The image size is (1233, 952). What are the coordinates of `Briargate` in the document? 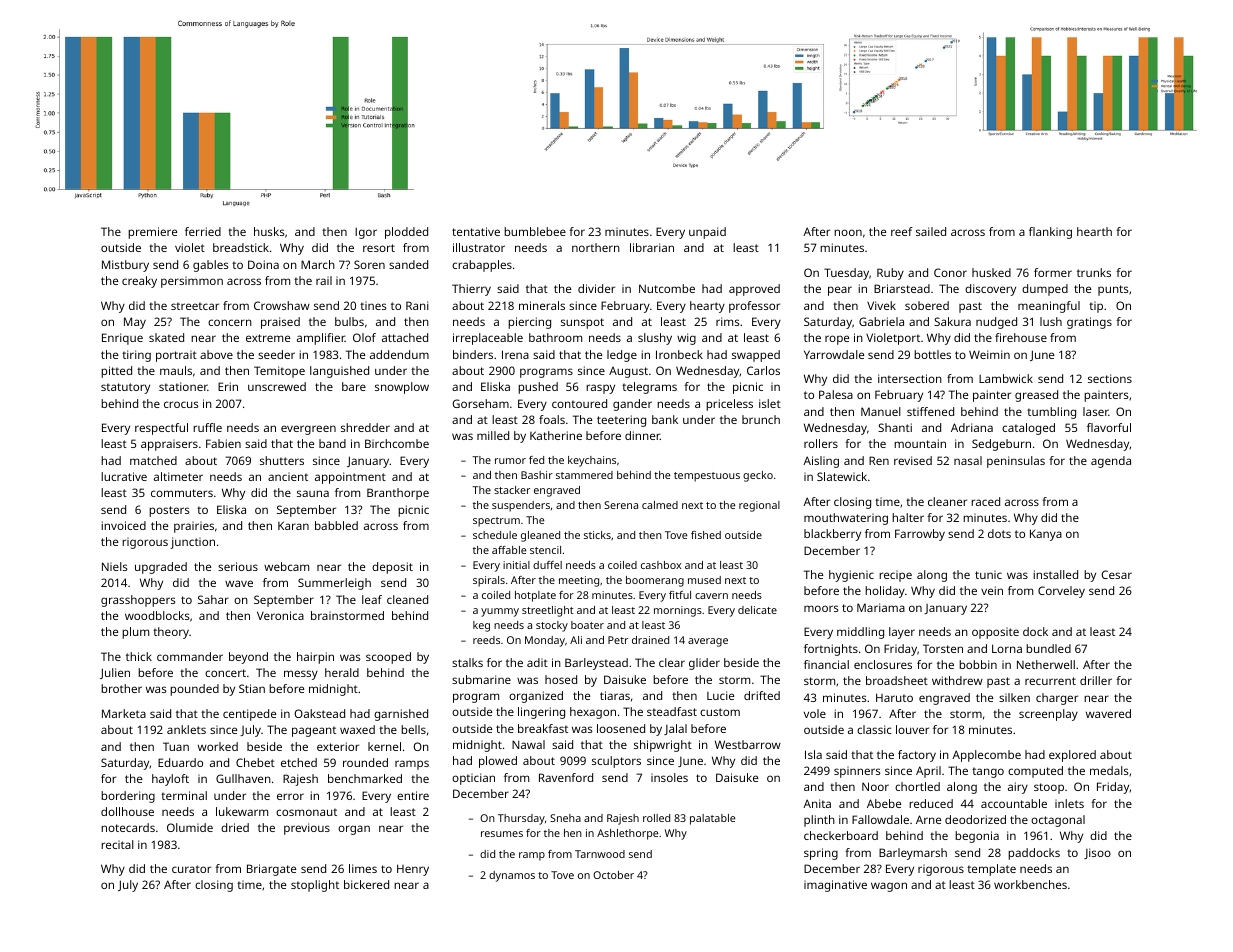 It's located at (271, 870).
